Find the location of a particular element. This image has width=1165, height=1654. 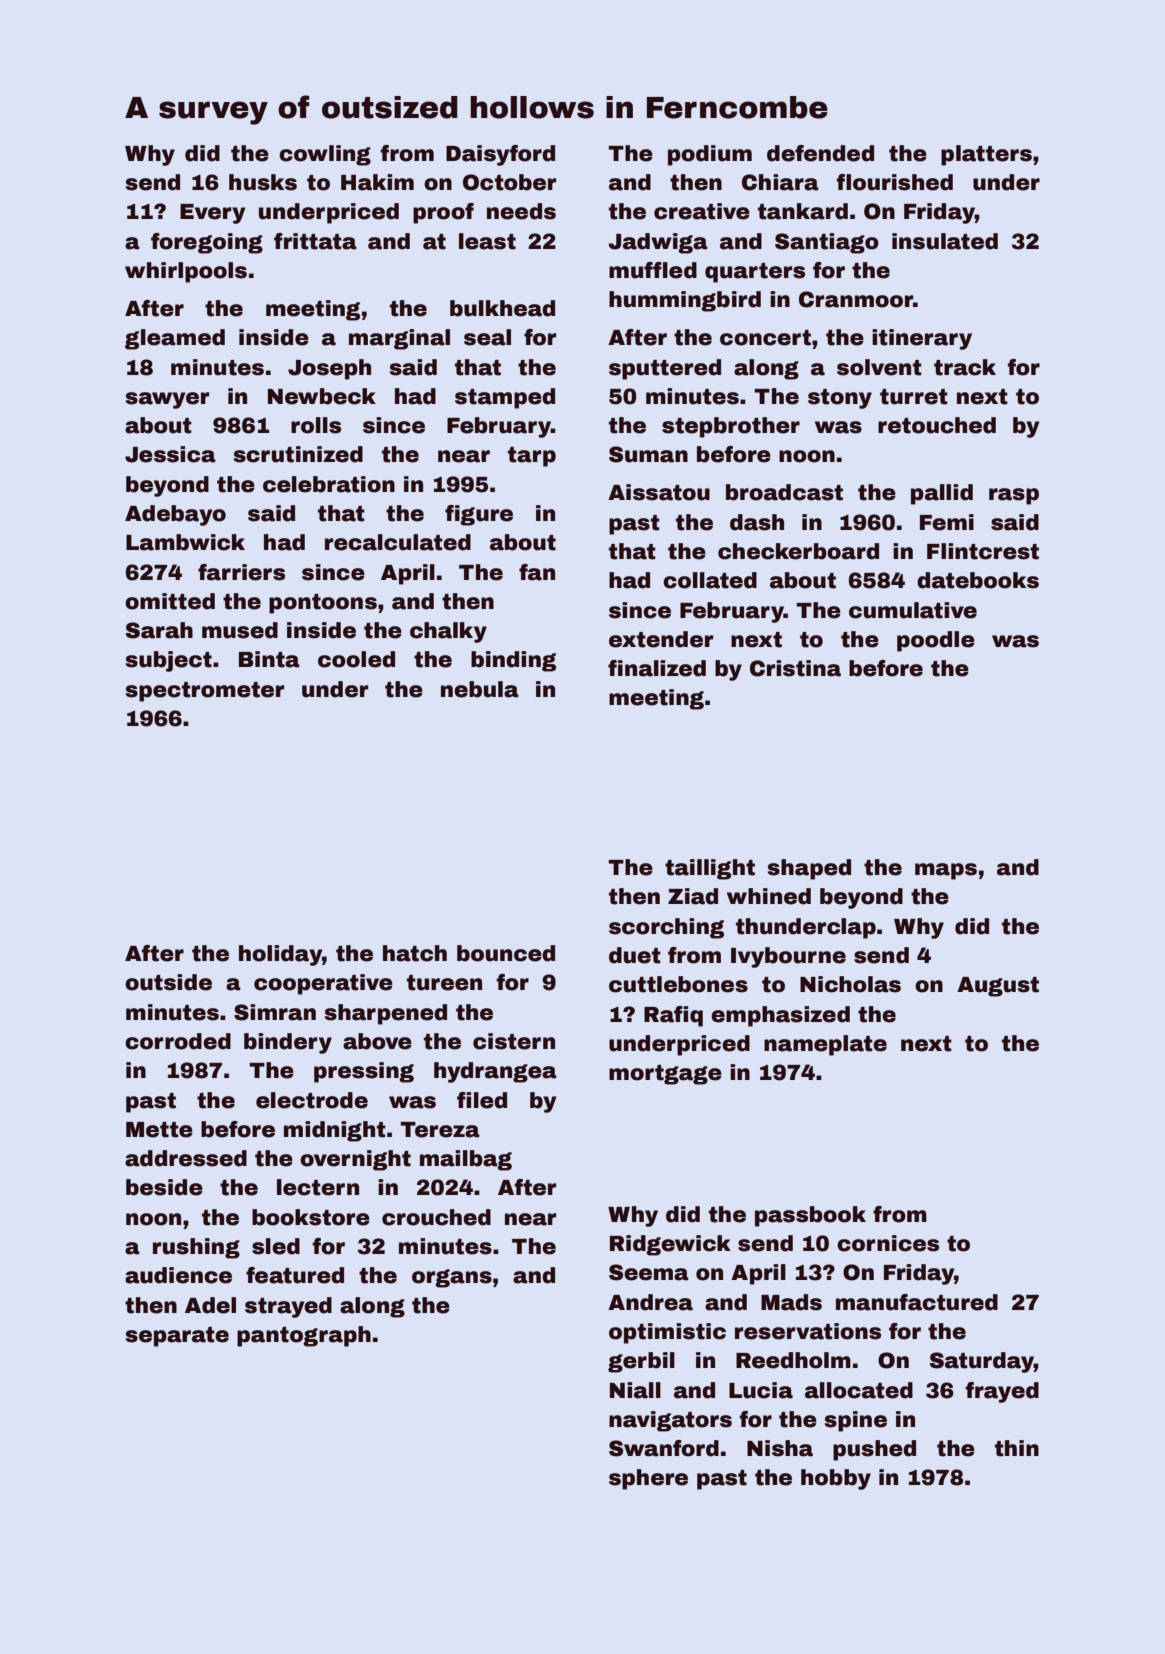

maps is located at coordinates (946, 871).
